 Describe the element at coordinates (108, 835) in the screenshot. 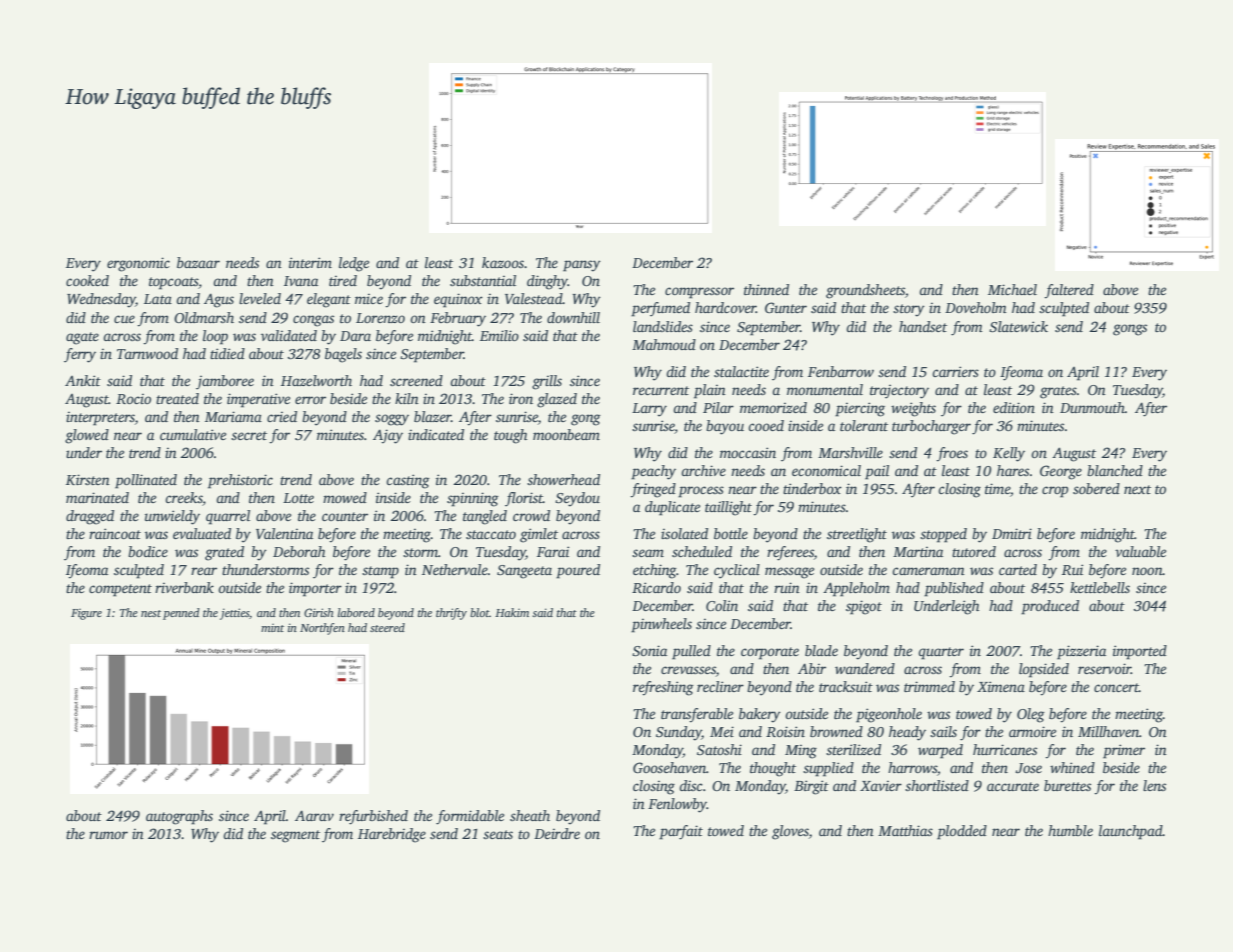

I see `rumor` at that location.
